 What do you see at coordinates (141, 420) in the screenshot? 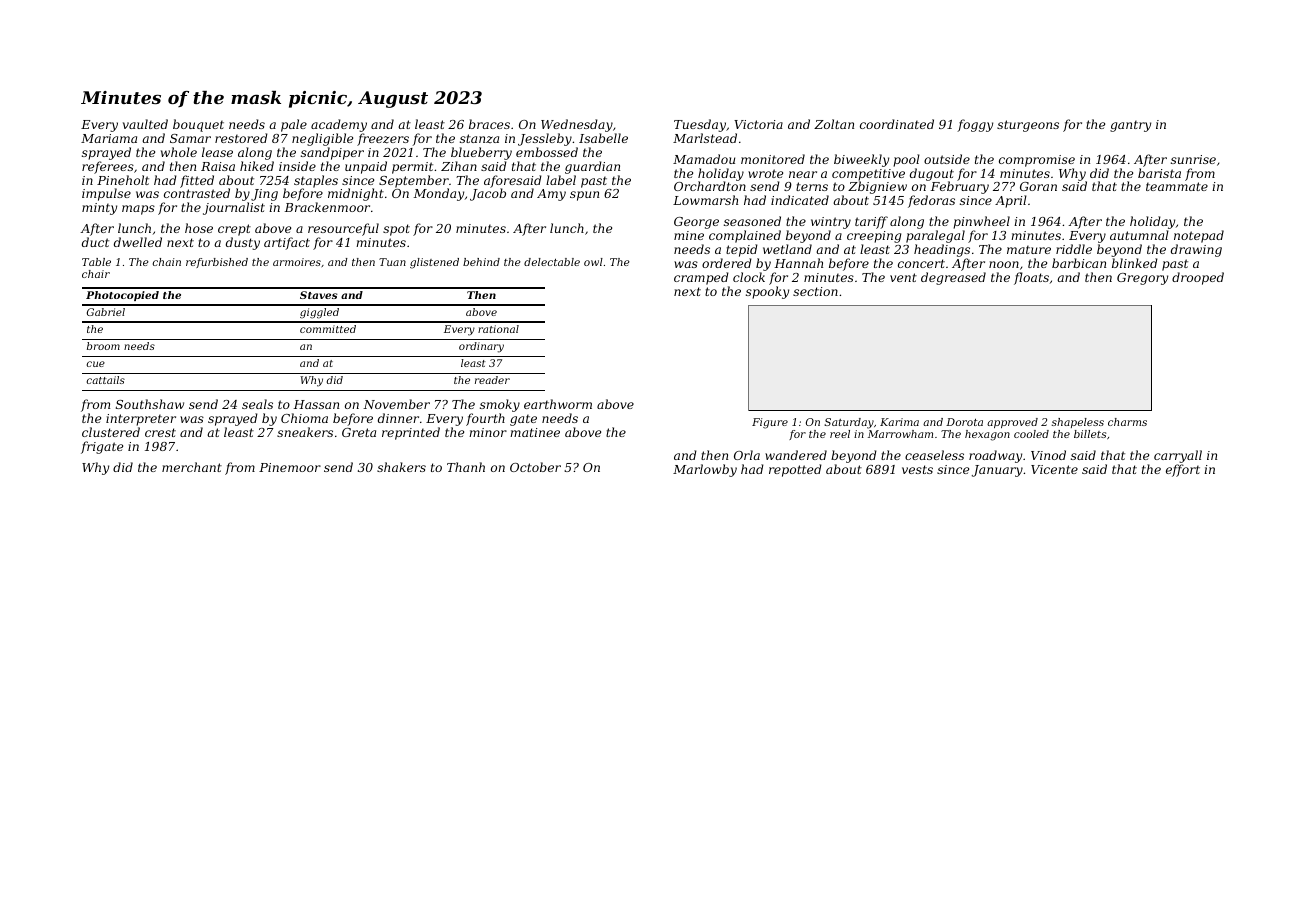
I see `interpreter` at bounding box center [141, 420].
